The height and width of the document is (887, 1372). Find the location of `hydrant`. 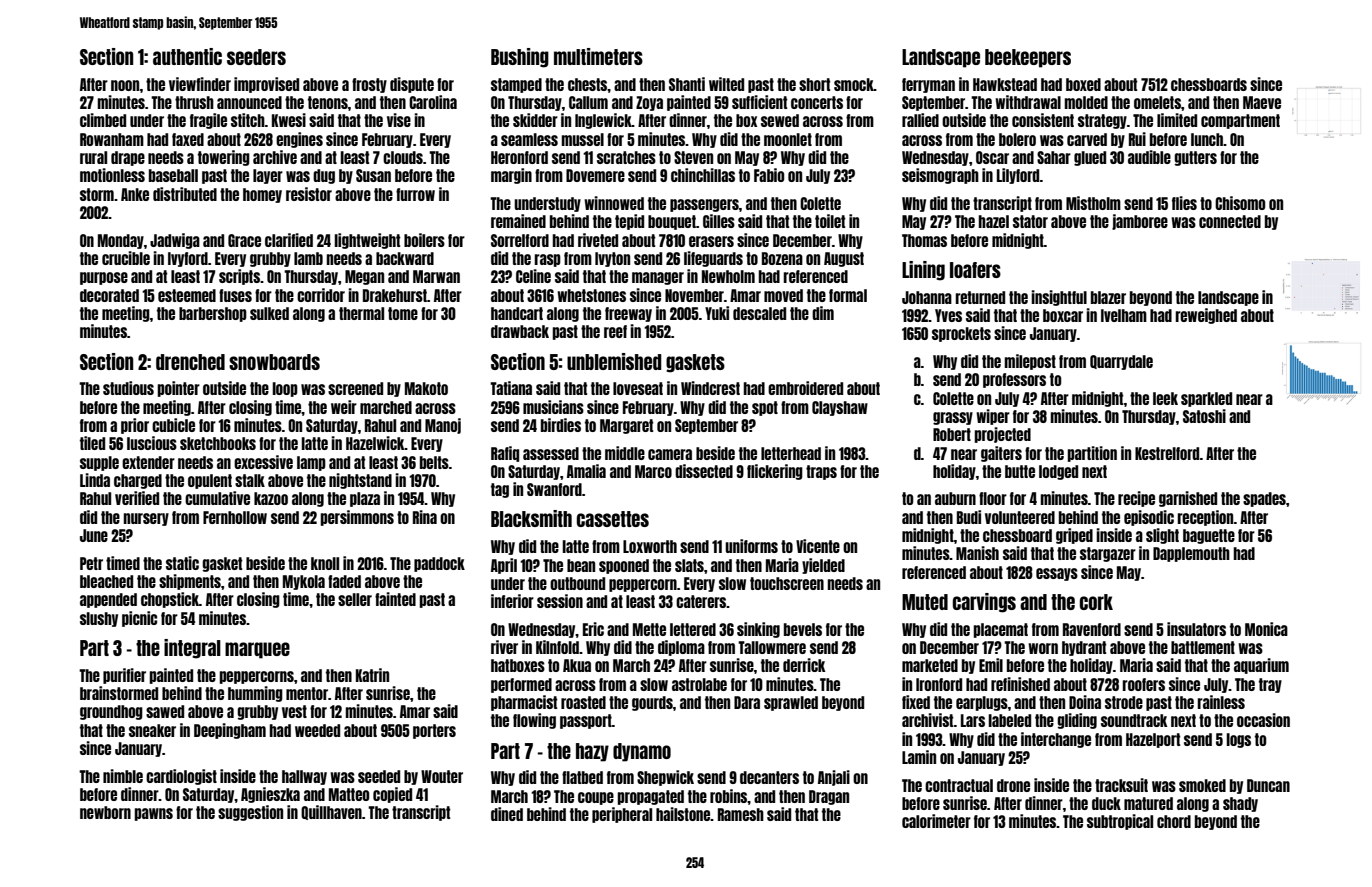

hydrant is located at coordinates (1084, 648).
